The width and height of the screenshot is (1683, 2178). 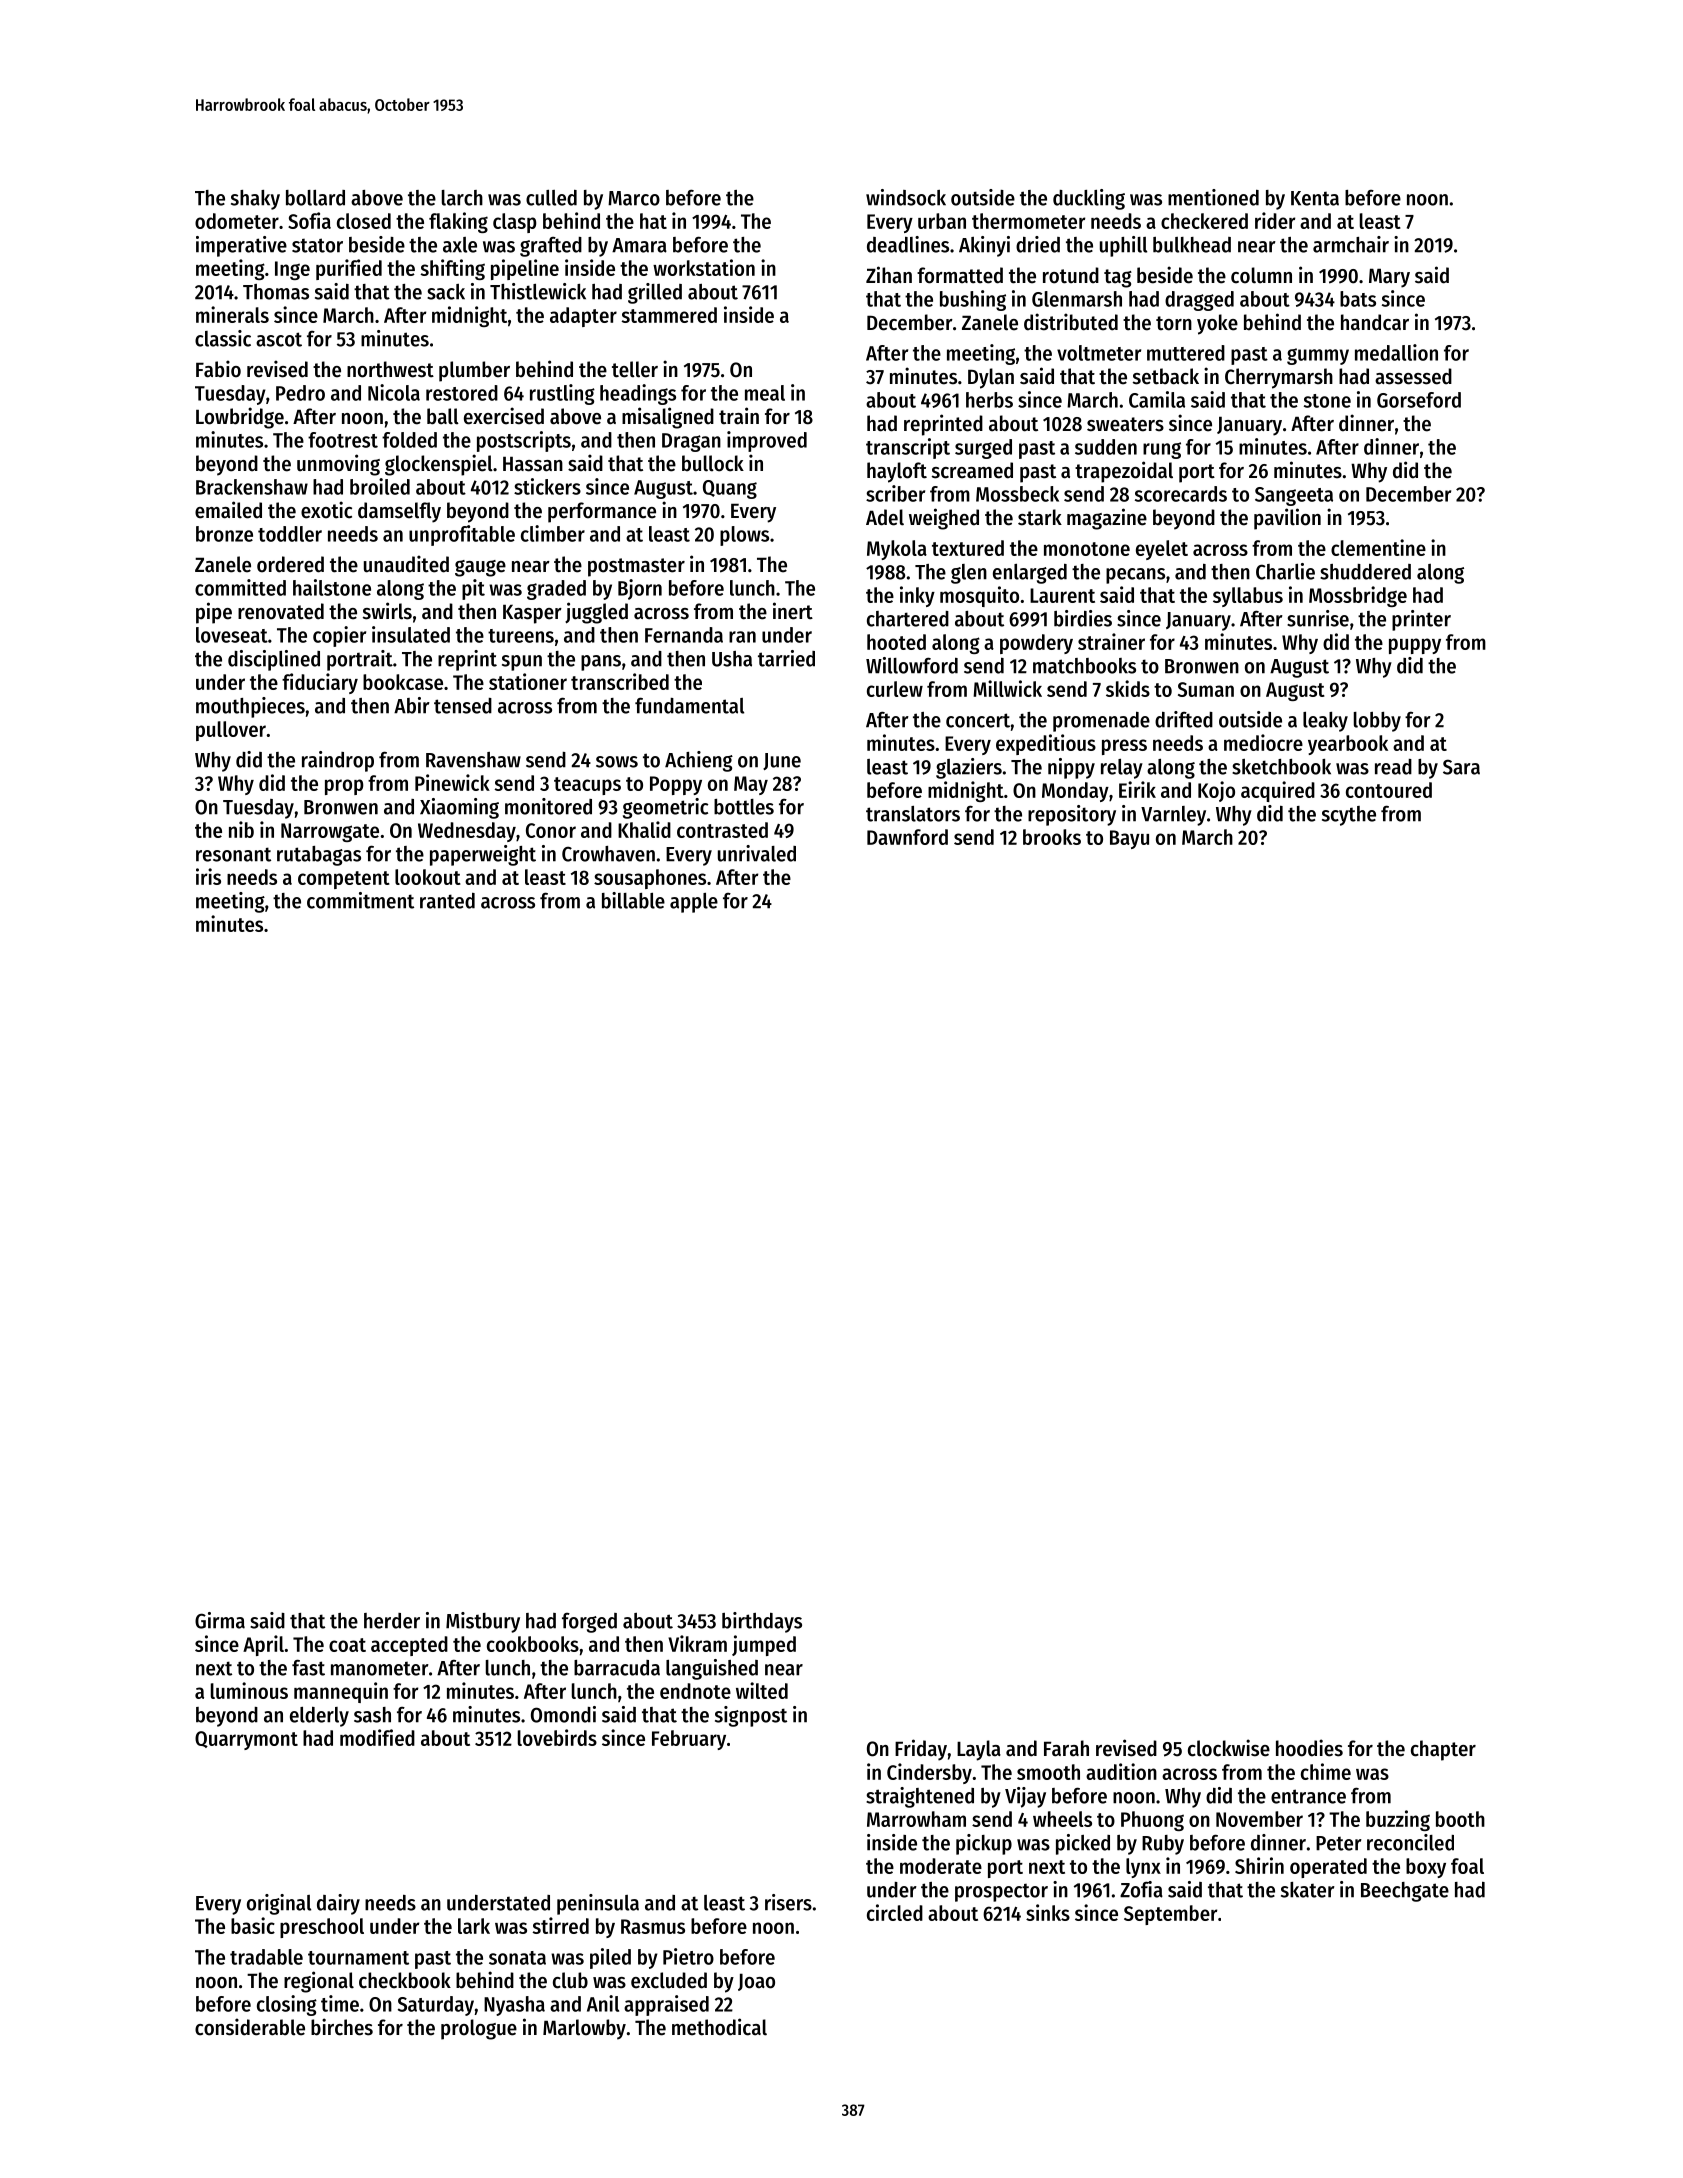 What do you see at coordinates (1349, 816) in the screenshot?
I see `scythe` at bounding box center [1349, 816].
